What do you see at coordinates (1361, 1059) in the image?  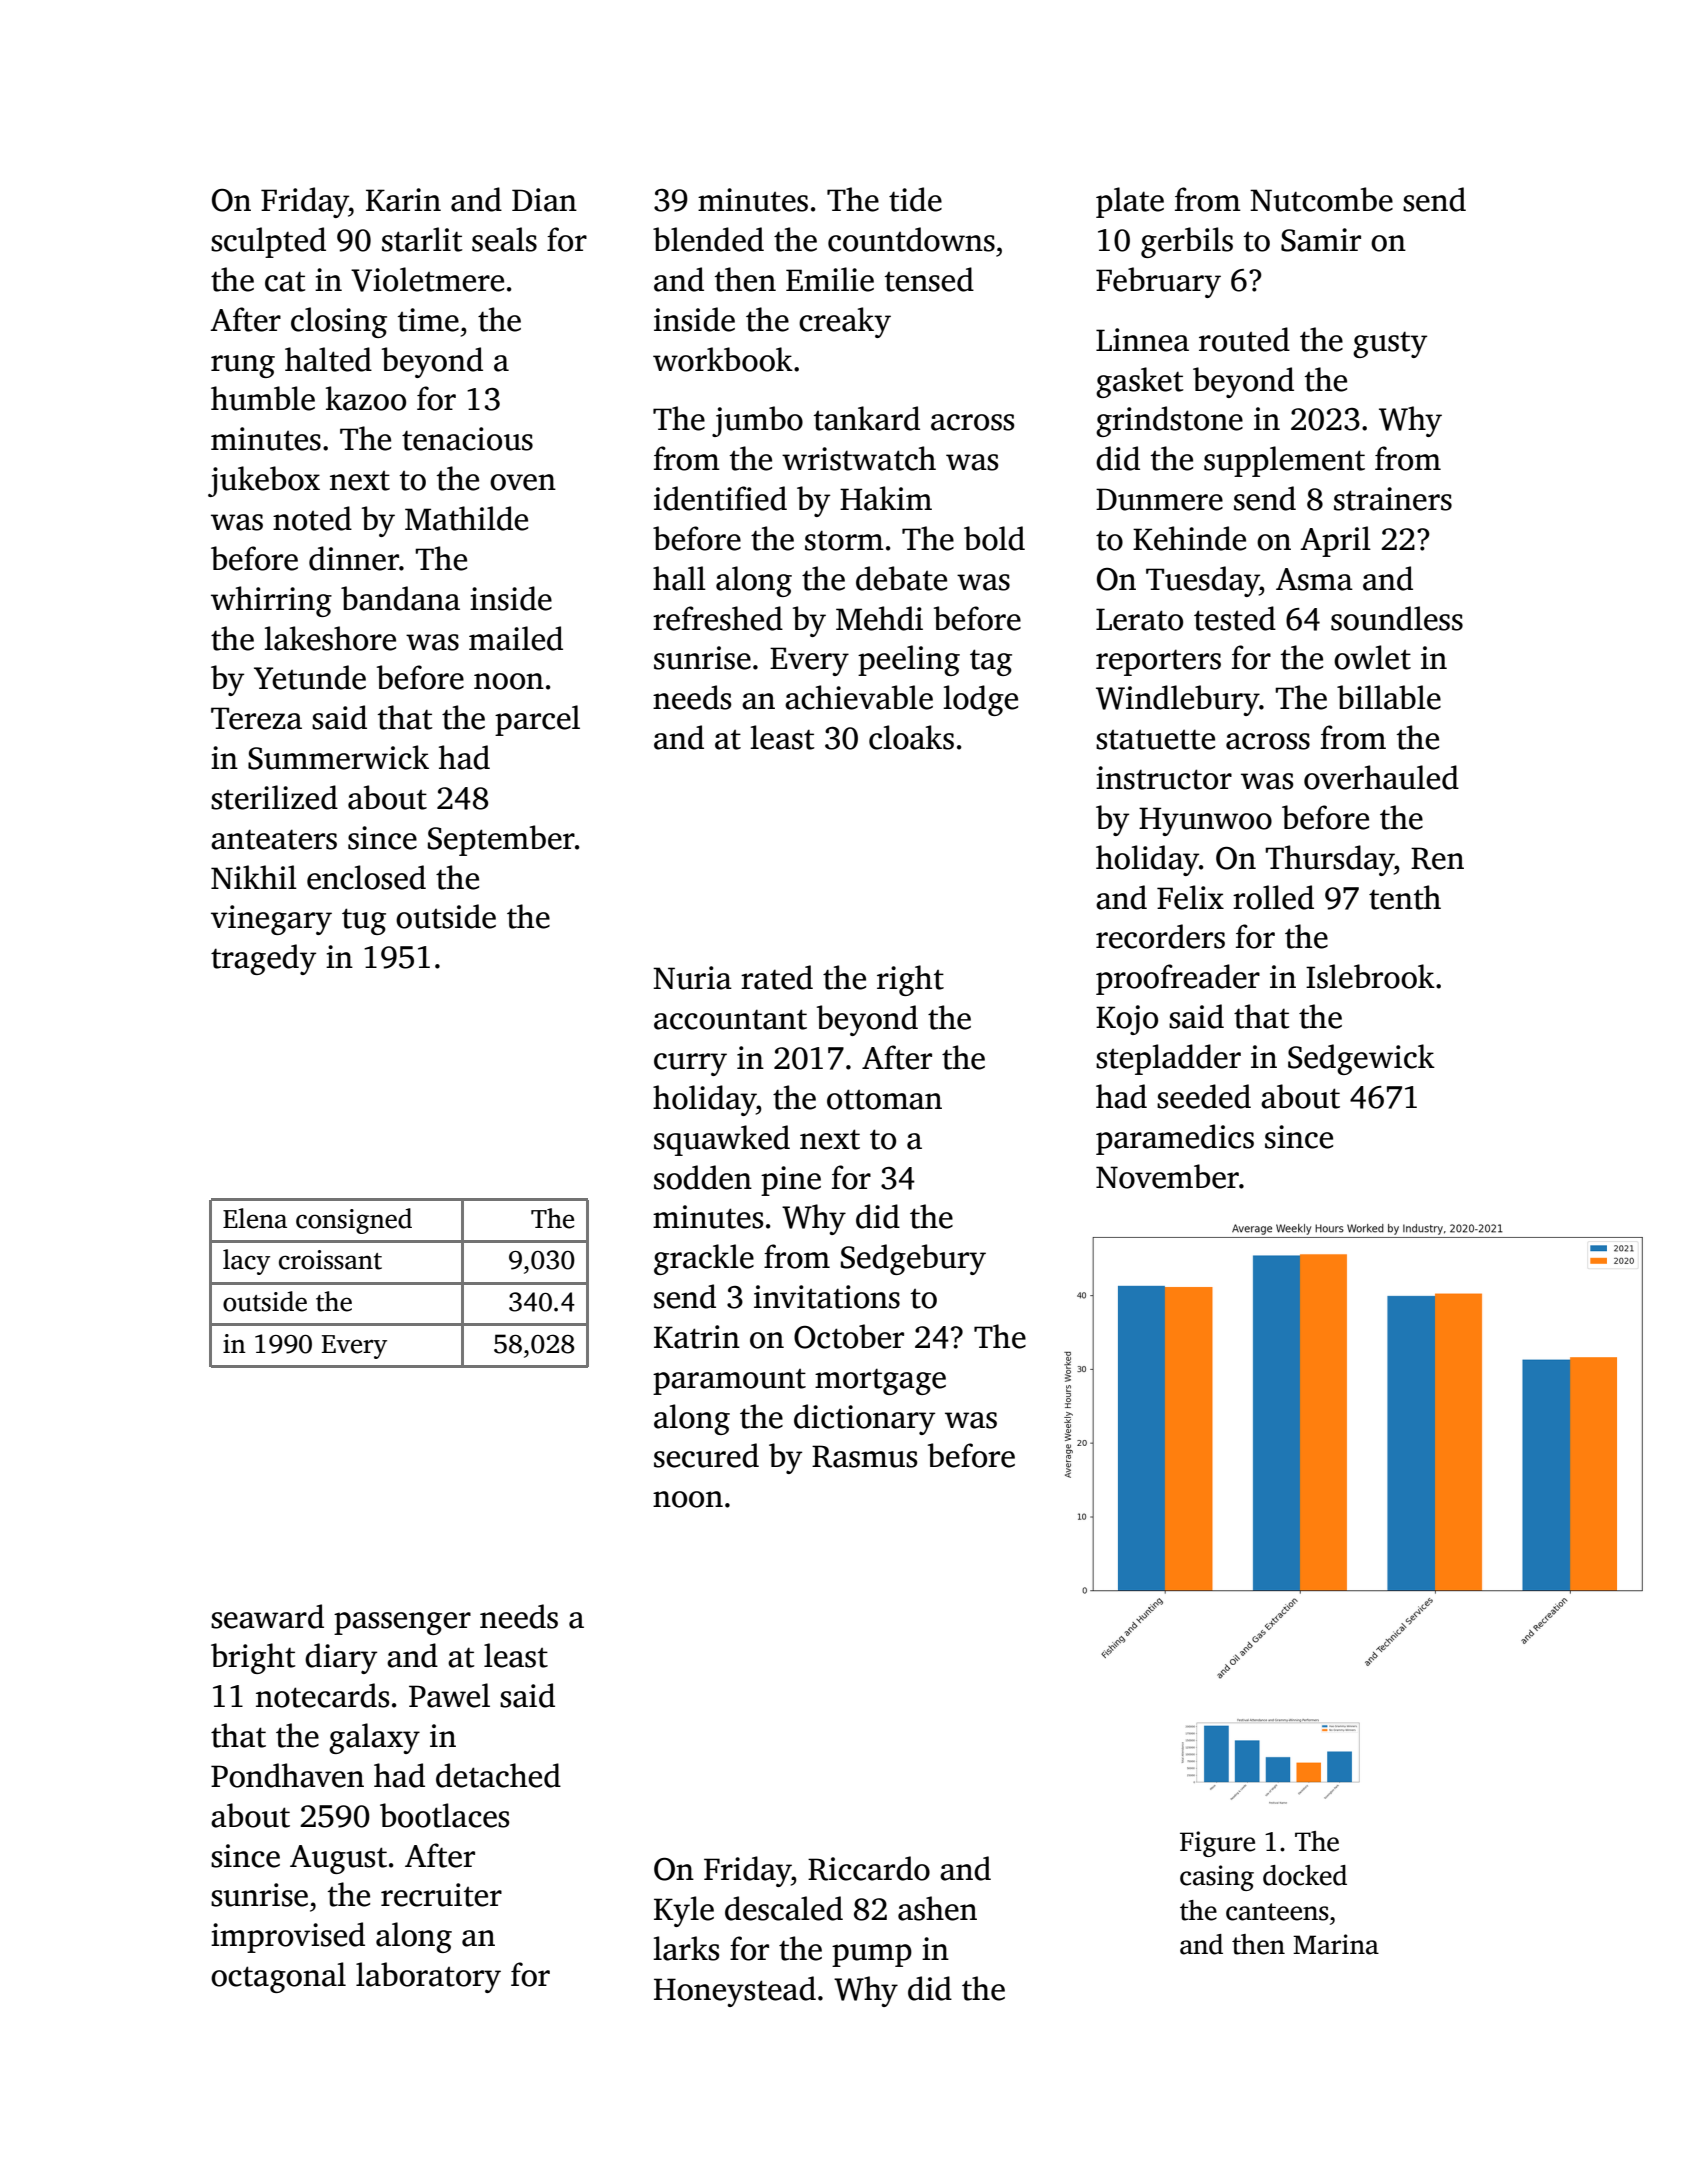 I see `Sedgewick` at bounding box center [1361, 1059].
